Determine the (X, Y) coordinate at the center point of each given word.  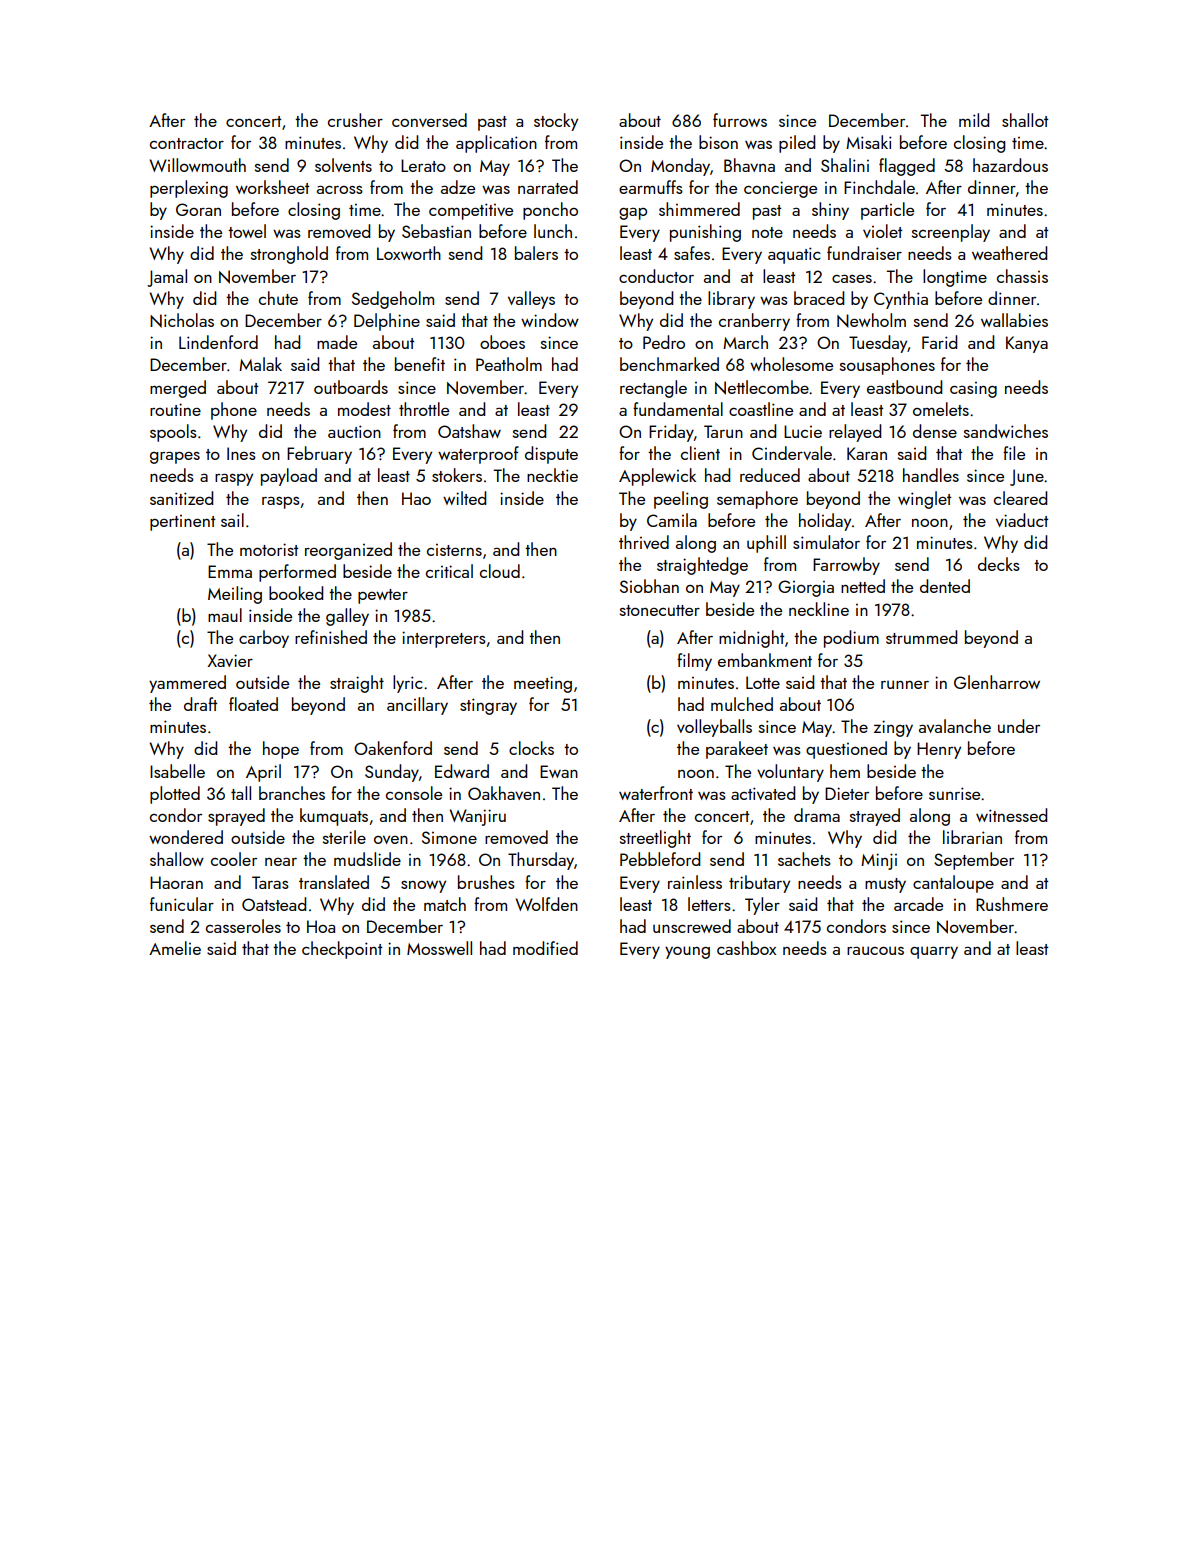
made (337, 342)
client (700, 453)
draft (200, 704)
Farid (939, 342)
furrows (740, 120)
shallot (1025, 120)
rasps (281, 503)
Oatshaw (469, 431)
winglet (924, 500)
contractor (187, 143)
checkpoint (342, 950)
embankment (765, 660)
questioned (846, 750)
